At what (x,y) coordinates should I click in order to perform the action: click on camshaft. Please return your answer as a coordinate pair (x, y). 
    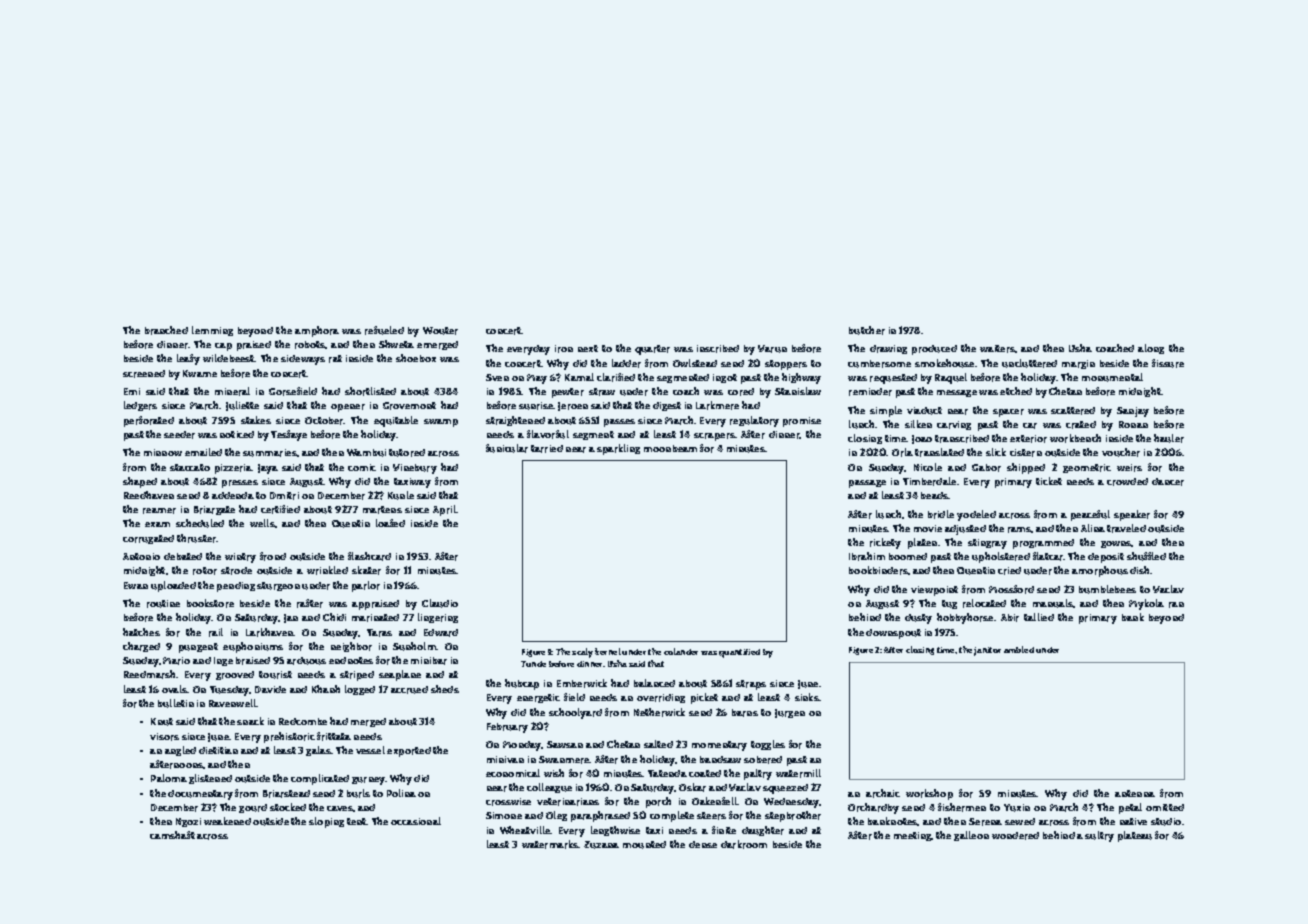
    Looking at the image, I should click on (172, 835).
